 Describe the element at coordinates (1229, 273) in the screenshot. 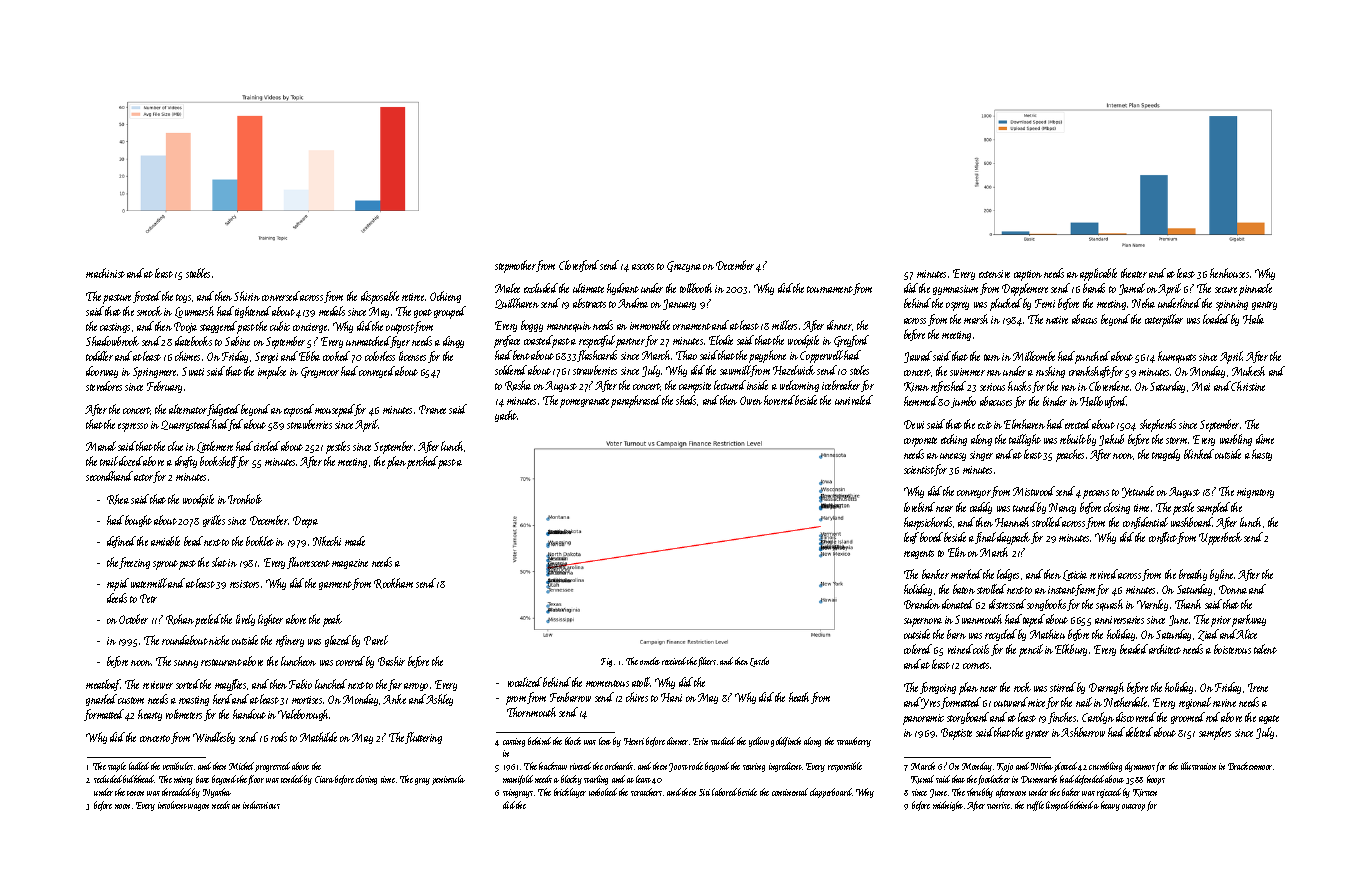

I see `henhouses` at that location.
